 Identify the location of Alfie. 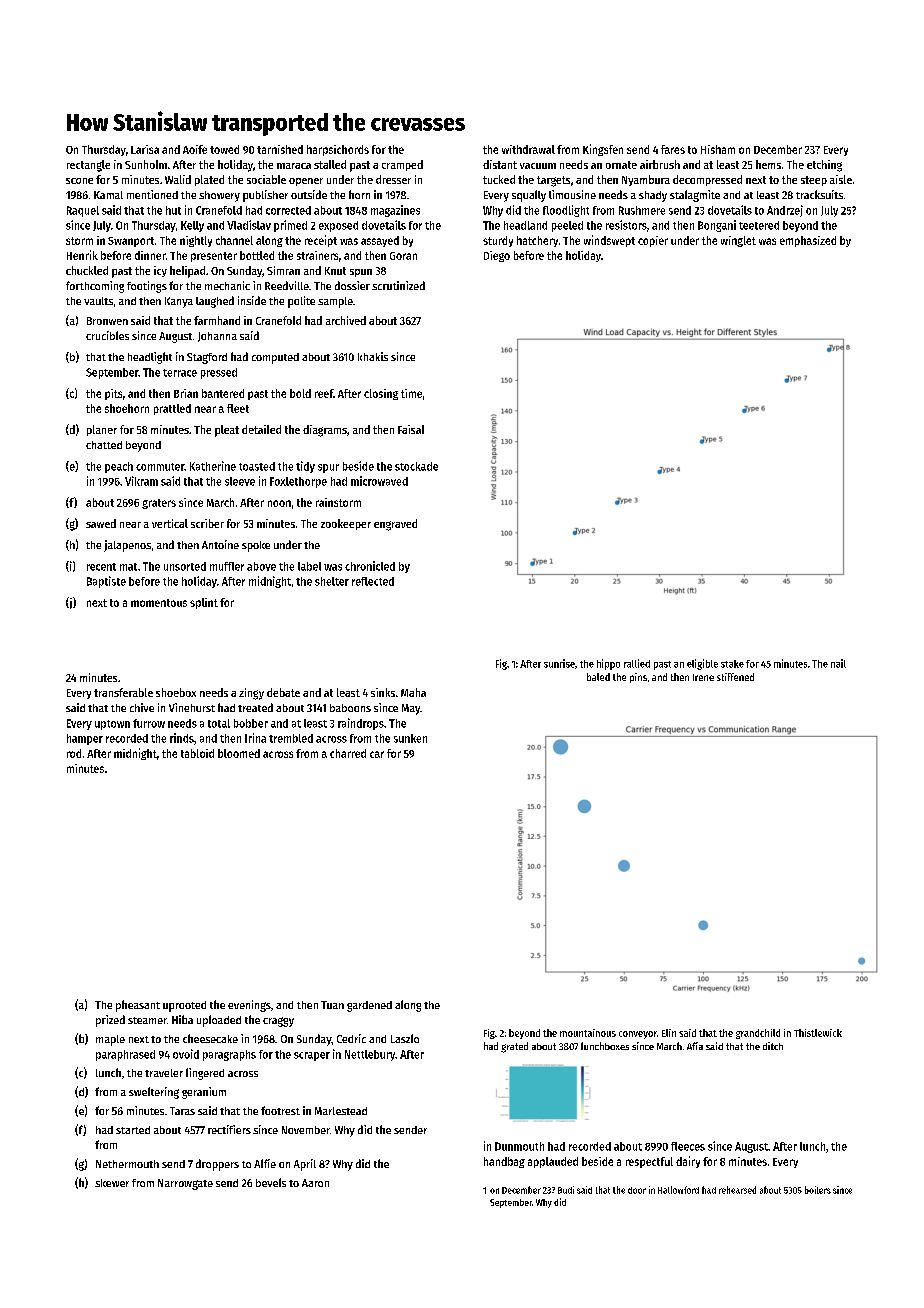
(265, 1163).
